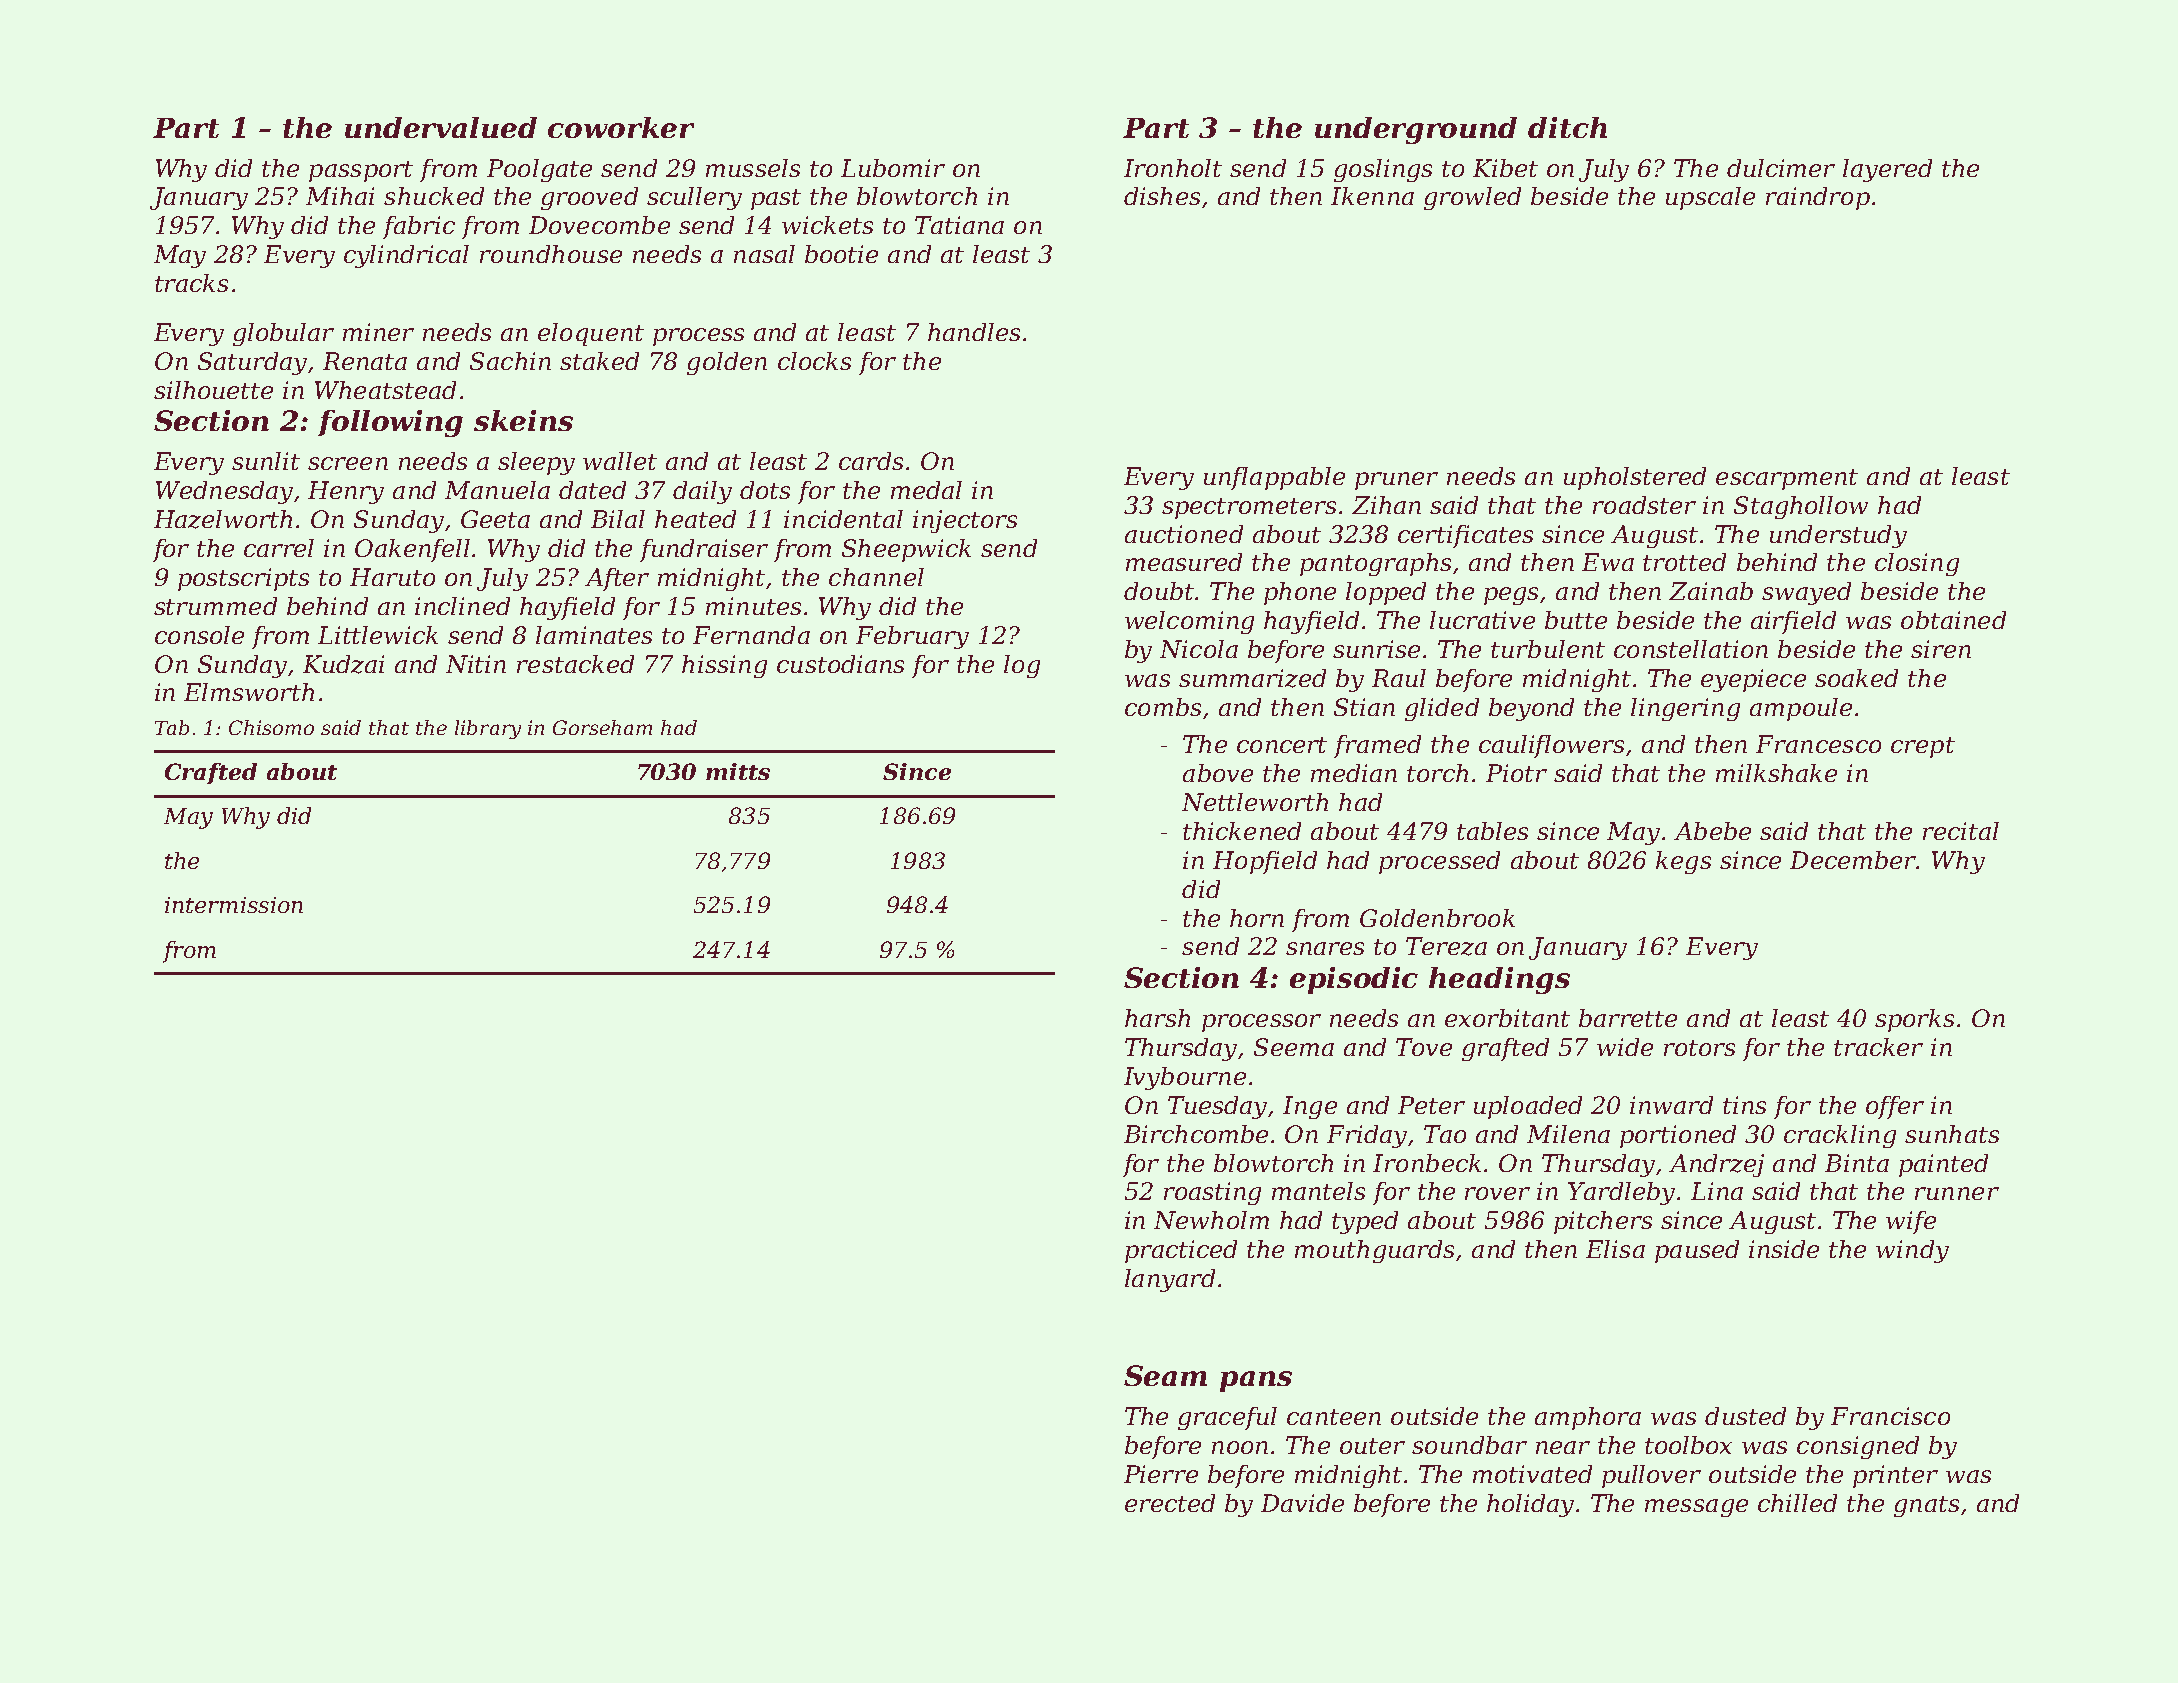 Image resolution: width=2178 pixels, height=1683 pixels. I want to click on thickened, so click(1242, 831).
